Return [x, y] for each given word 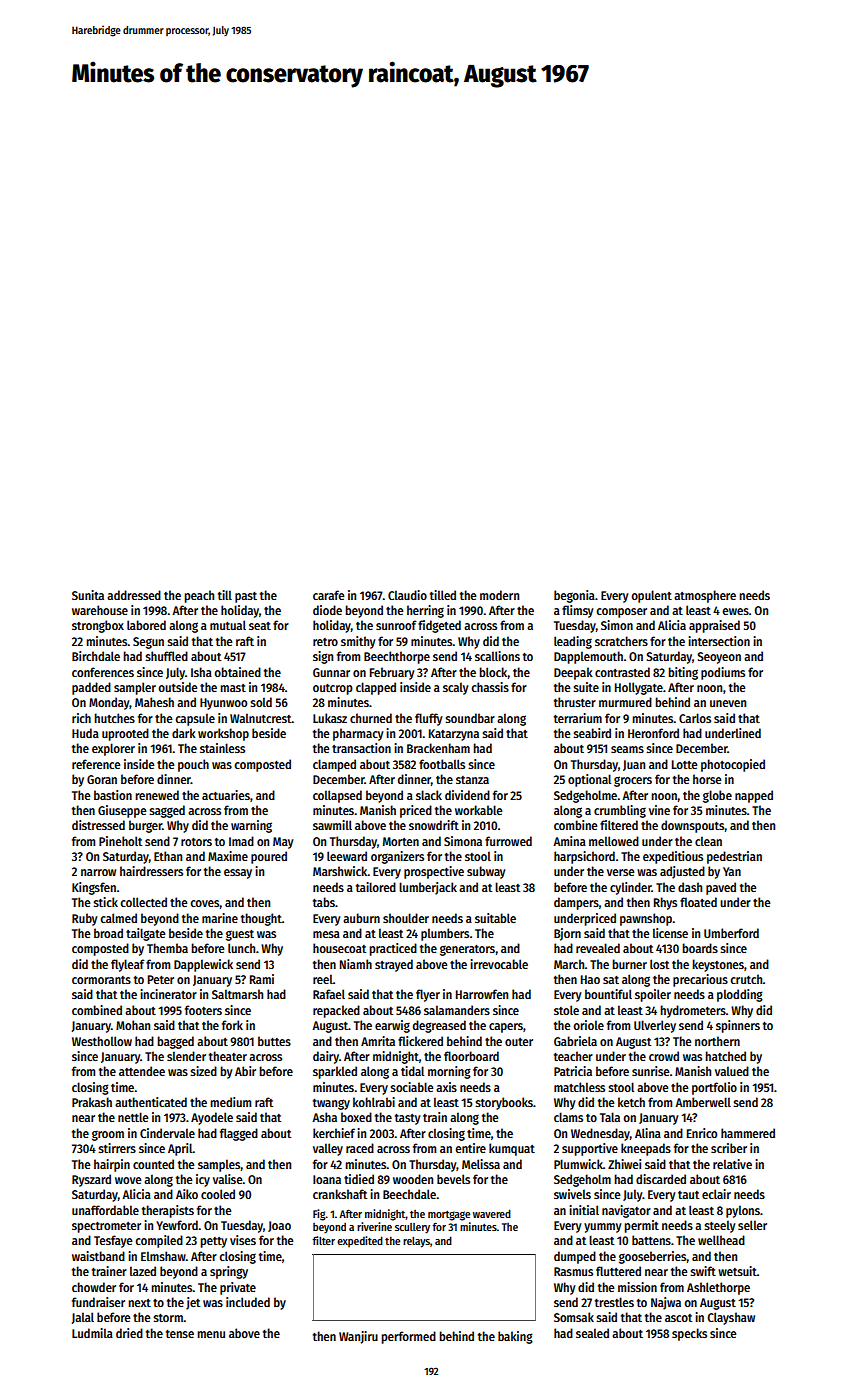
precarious [700, 980]
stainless [222, 748]
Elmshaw [163, 1256]
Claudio [407, 595]
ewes [735, 611]
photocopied [733, 765]
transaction [361, 748]
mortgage [449, 1216]
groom [108, 1136]
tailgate [146, 934]
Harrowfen [482, 994]
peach [199, 596]
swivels [572, 1194]
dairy [326, 1057]
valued [732, 1071]
